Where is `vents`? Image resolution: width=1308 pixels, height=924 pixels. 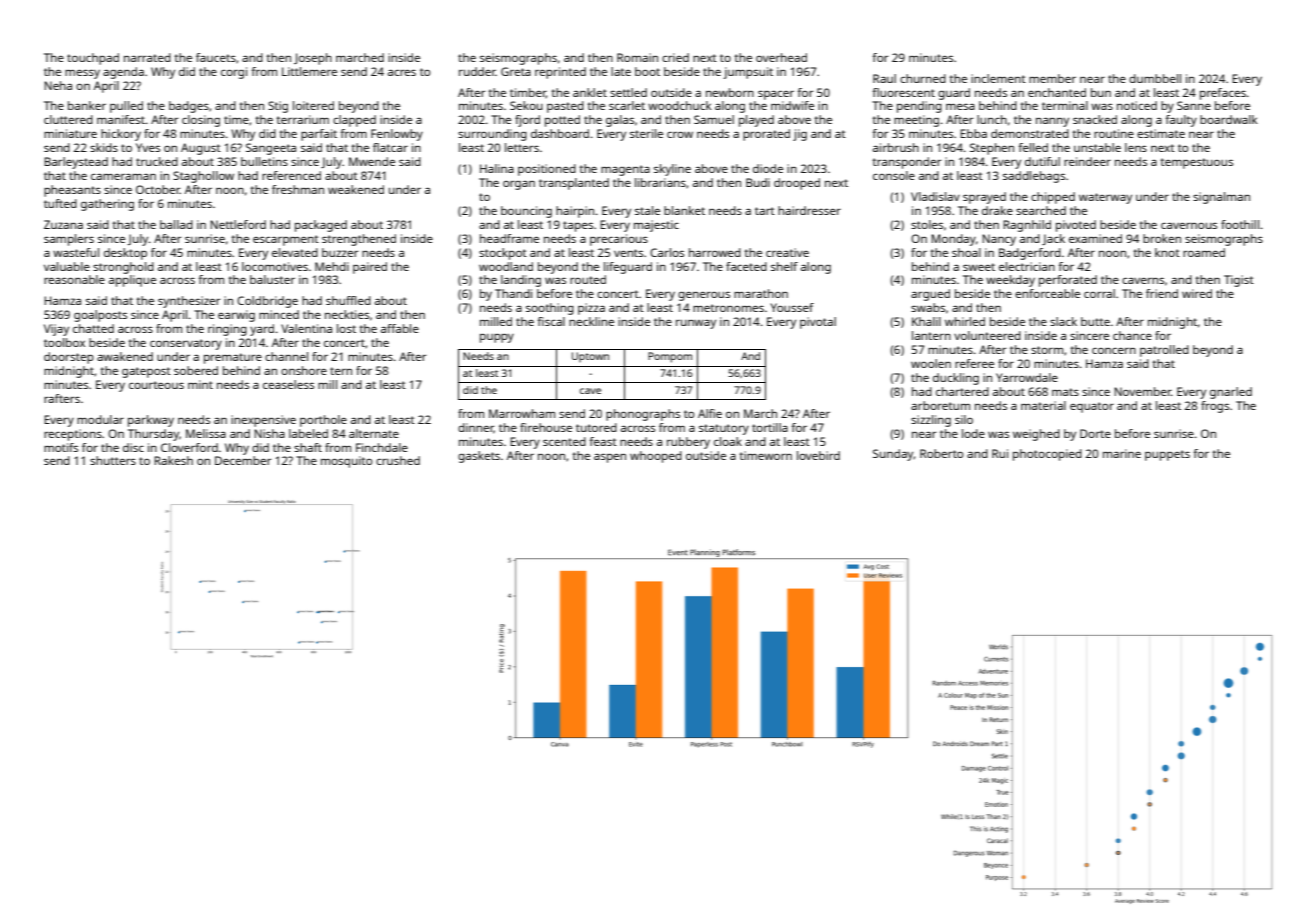
vents is located at coordinates (628, 253).
